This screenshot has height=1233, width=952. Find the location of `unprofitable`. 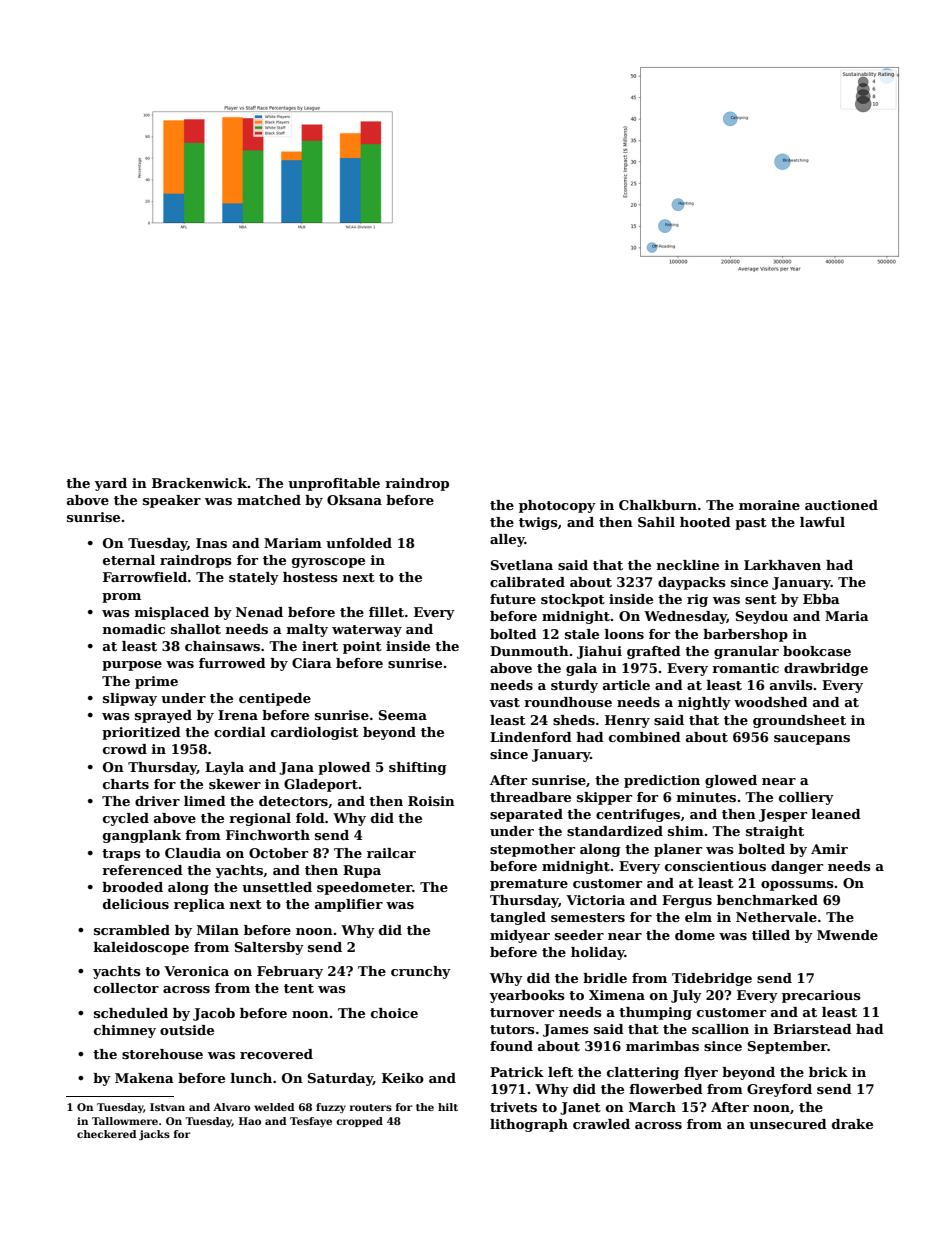

unprofitable is located at coordinates (334, 484).
